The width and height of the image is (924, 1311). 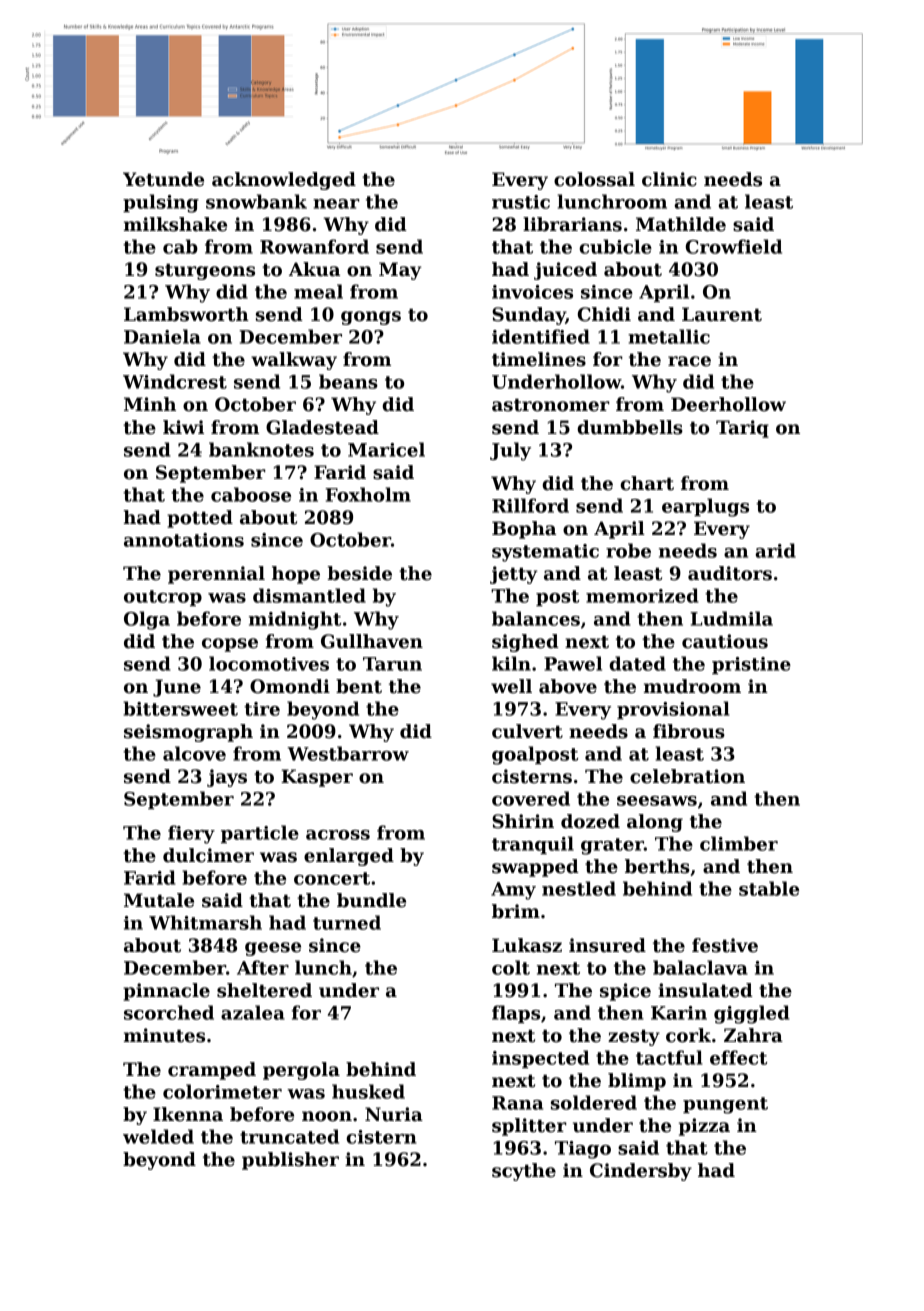 What do you see at coordinates (669, 179) in the image?
I see `clinic` at bounding box center [669, 179].
